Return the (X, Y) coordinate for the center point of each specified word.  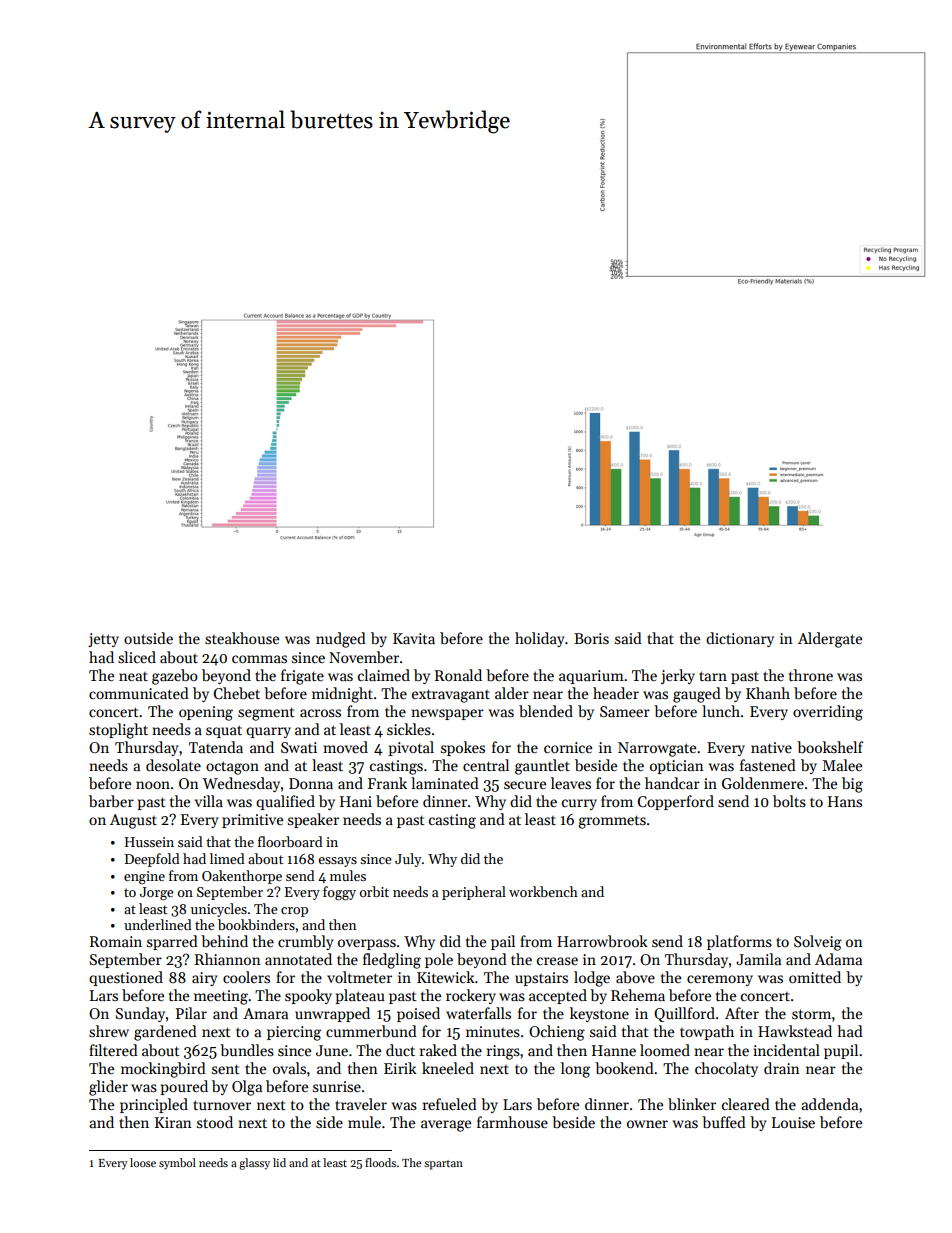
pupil (841, 1051)
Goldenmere (763, 783)
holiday (540, 639)
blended (546, 711)
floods (380, 1162)
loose (143, 1162)
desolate (173, 765)
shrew (109, 1031)
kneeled (448, 1068)
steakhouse (242, 638)
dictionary (740, 639)
